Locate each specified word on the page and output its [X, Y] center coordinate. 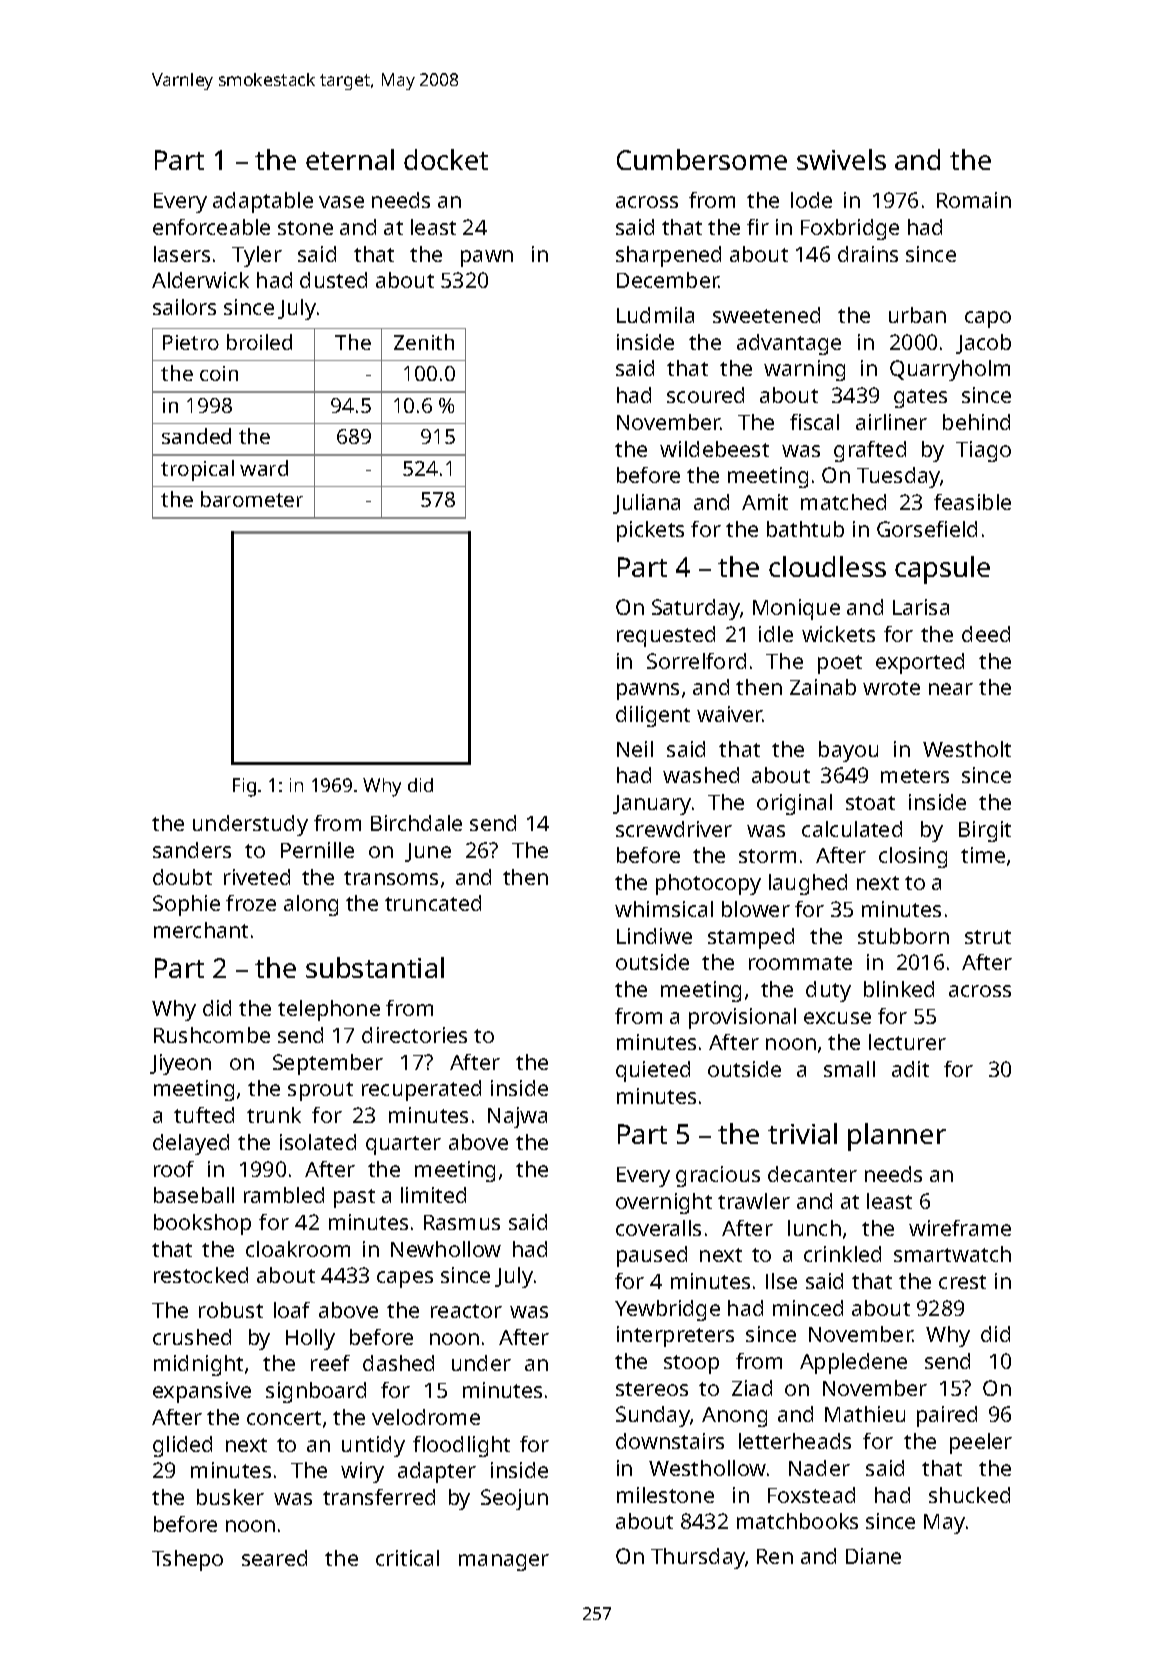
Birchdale [416, 823]
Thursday [698, 1558]
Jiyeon [180, 1064]
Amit [765, 502]
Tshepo [187, 1560]
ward [264, 468]
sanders [192, 850]
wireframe [960, 1228]
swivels [841, 159]
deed [986, 634]
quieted [653, 1071]
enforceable [211, 227]
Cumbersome [702, 159]
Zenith [424, 342]
